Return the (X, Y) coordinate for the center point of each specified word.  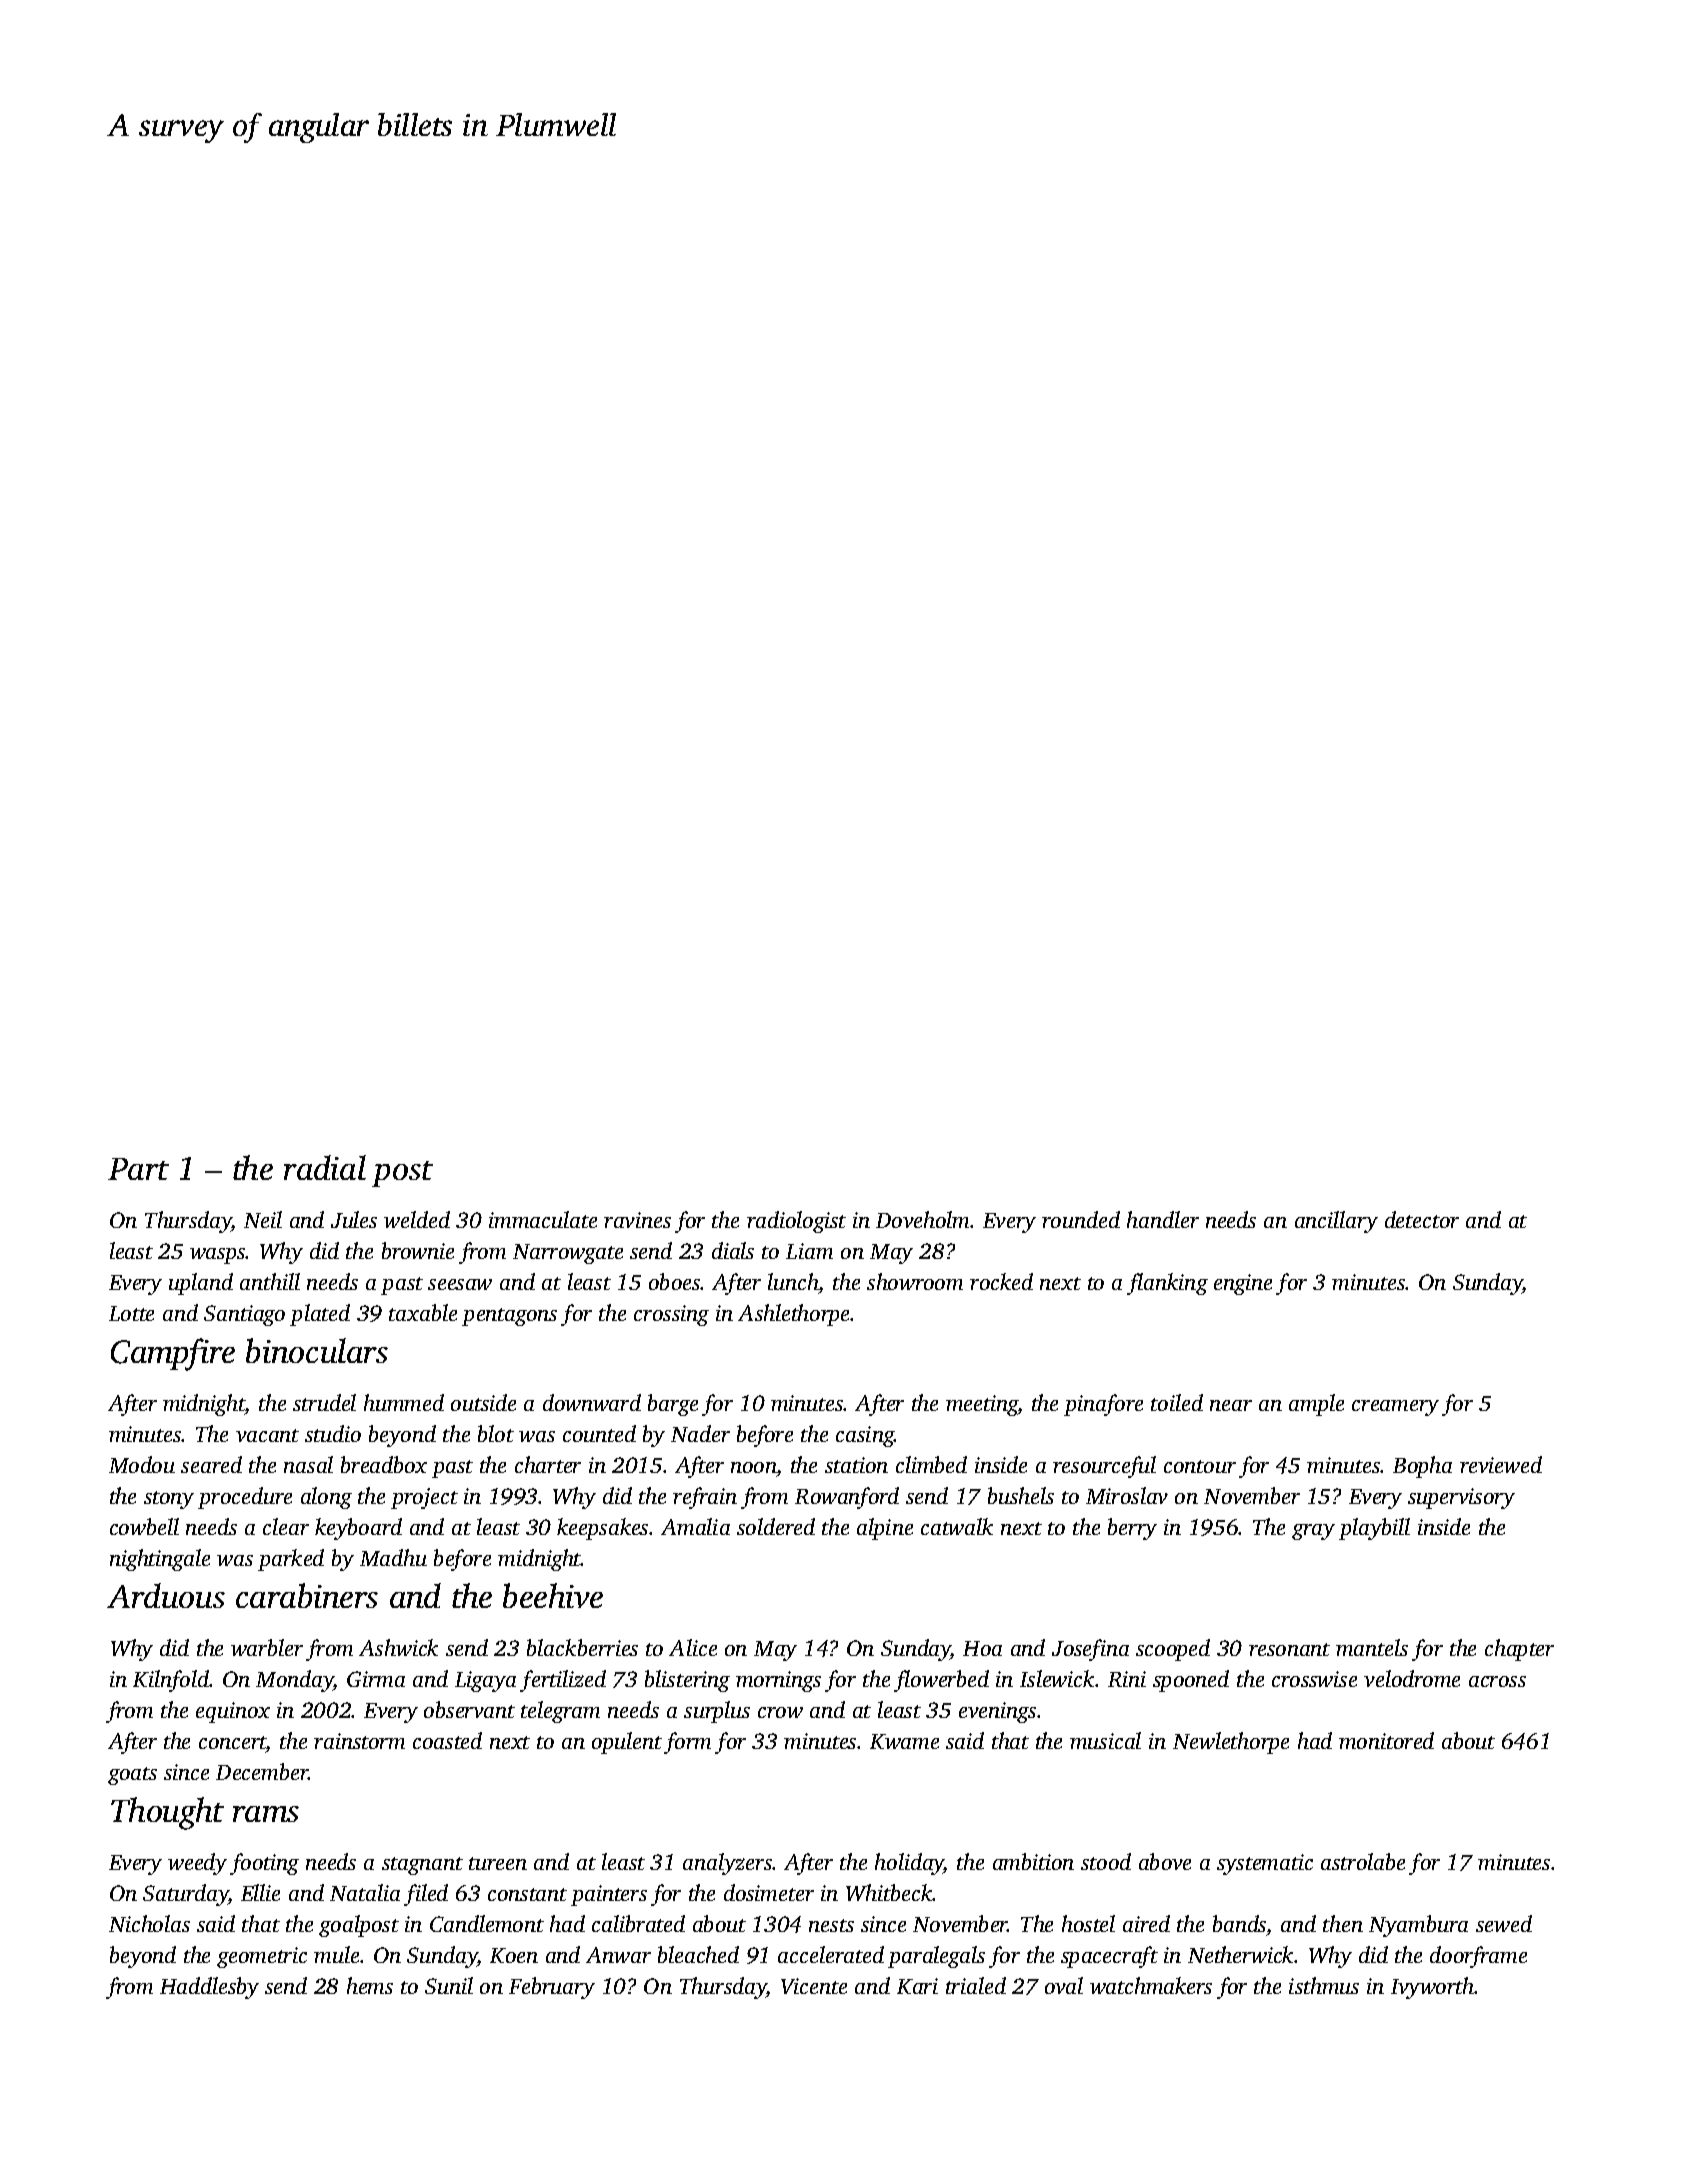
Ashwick (398, 1647)
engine (1243, 1284)
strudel (324, 1402)
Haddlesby (209, 1988)
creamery (1395, 1408)
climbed (931, 1464)
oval (1064, 1985)
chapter (1519, 1650)
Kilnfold (171, 1681)
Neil (263, 1219)
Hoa (982, 1648)
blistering (687, 1681)
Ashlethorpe (794, 1315)
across (1497, 1681)
